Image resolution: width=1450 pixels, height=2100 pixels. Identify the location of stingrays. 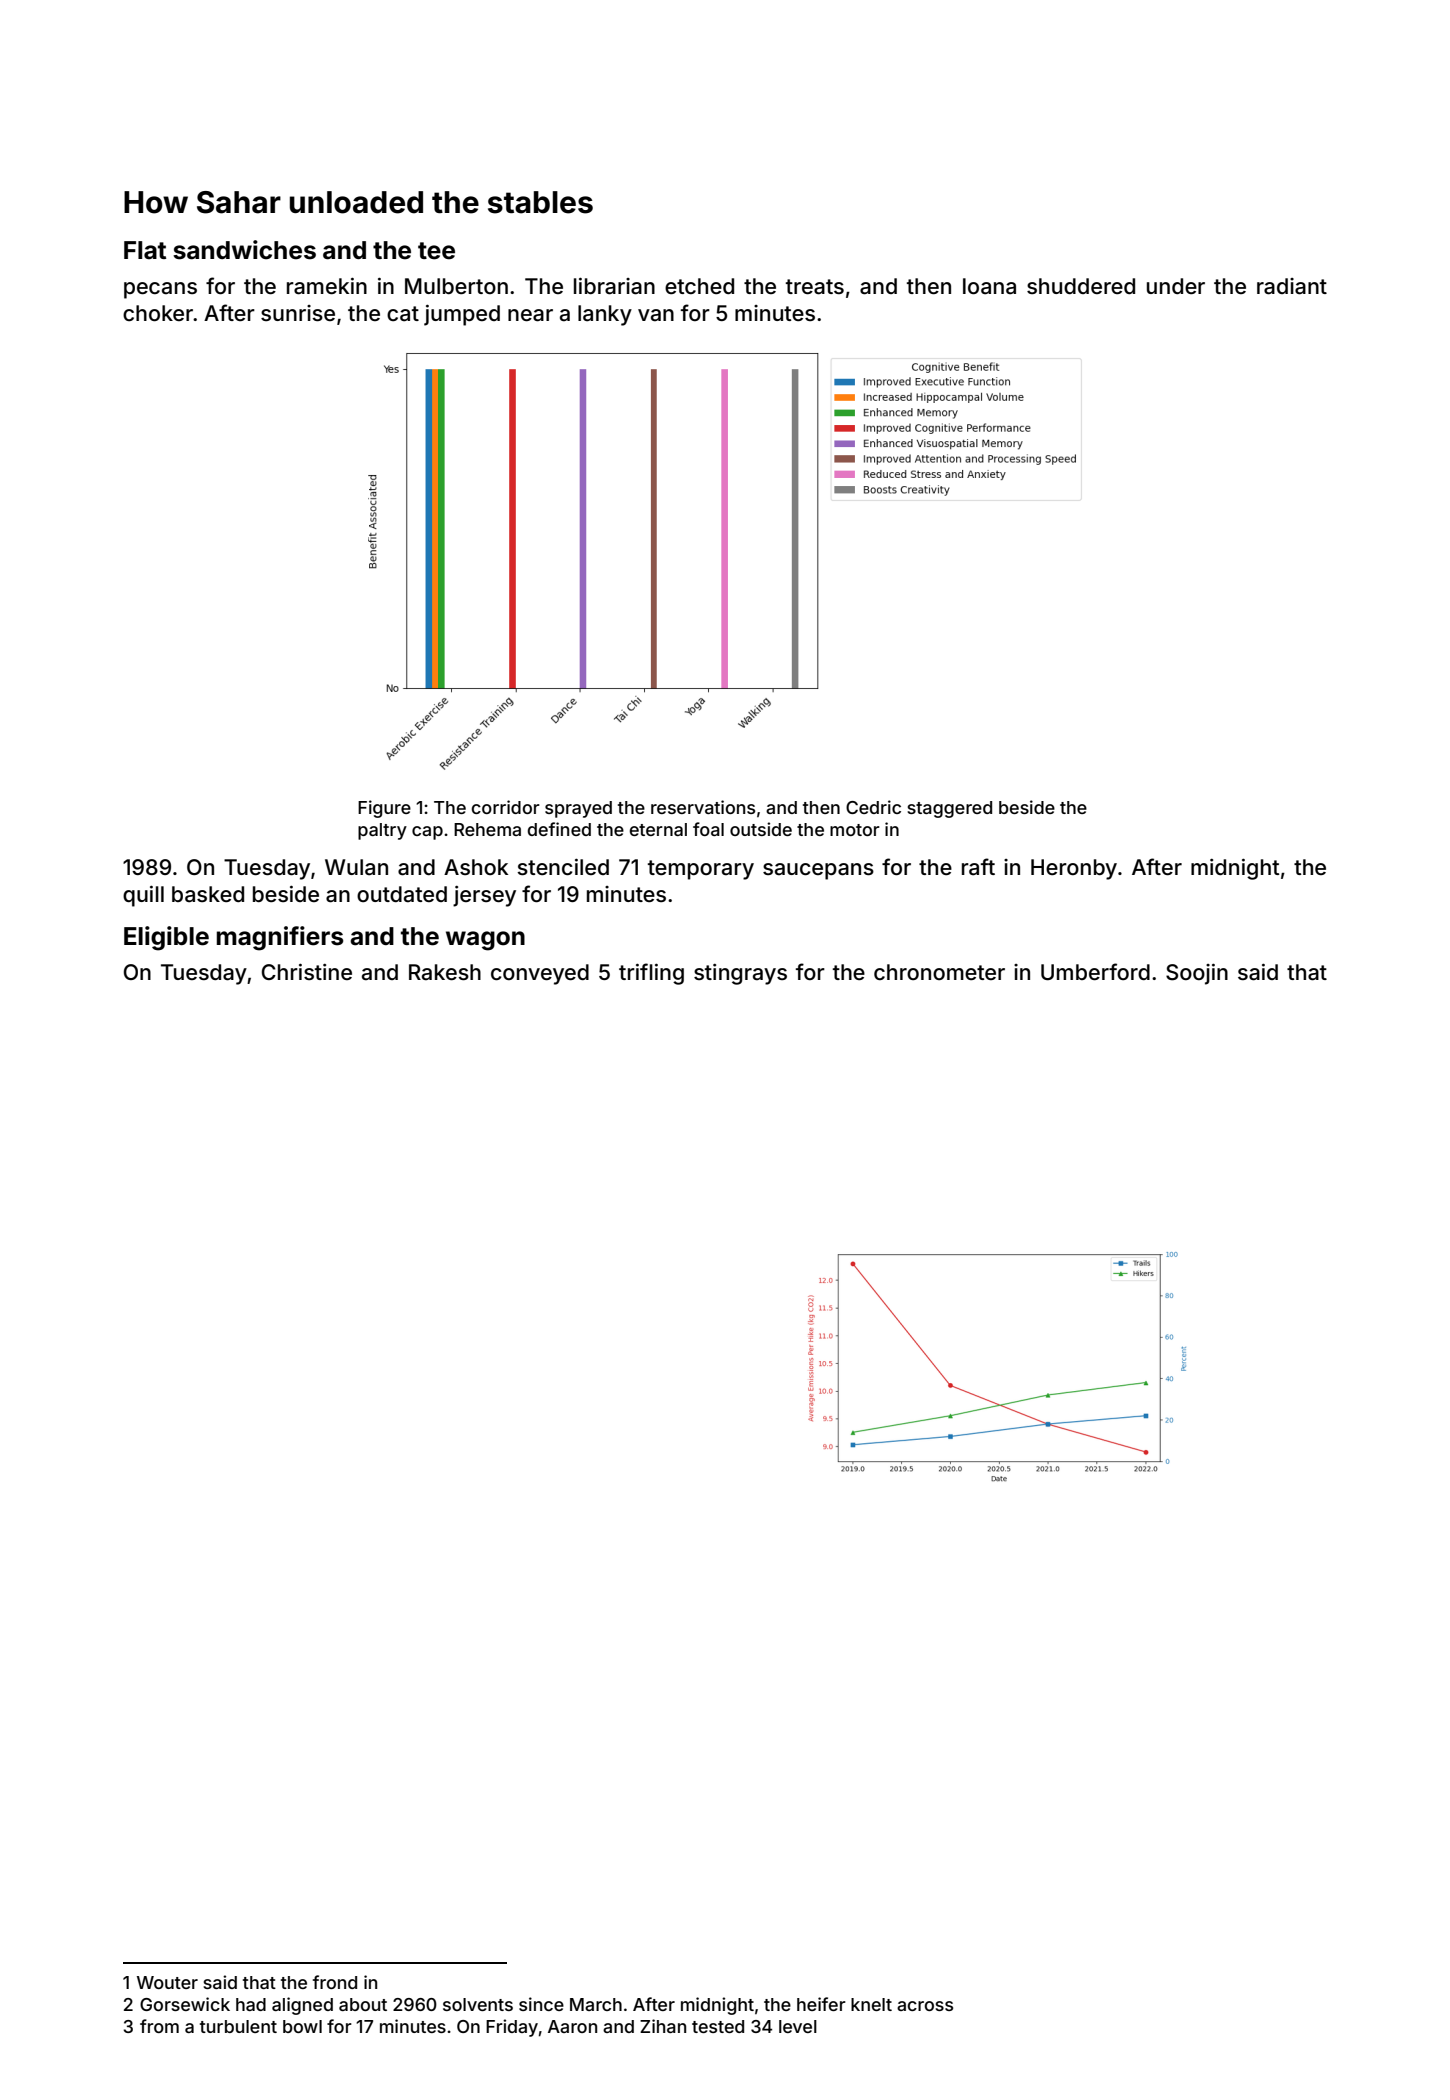
(740, 974).
